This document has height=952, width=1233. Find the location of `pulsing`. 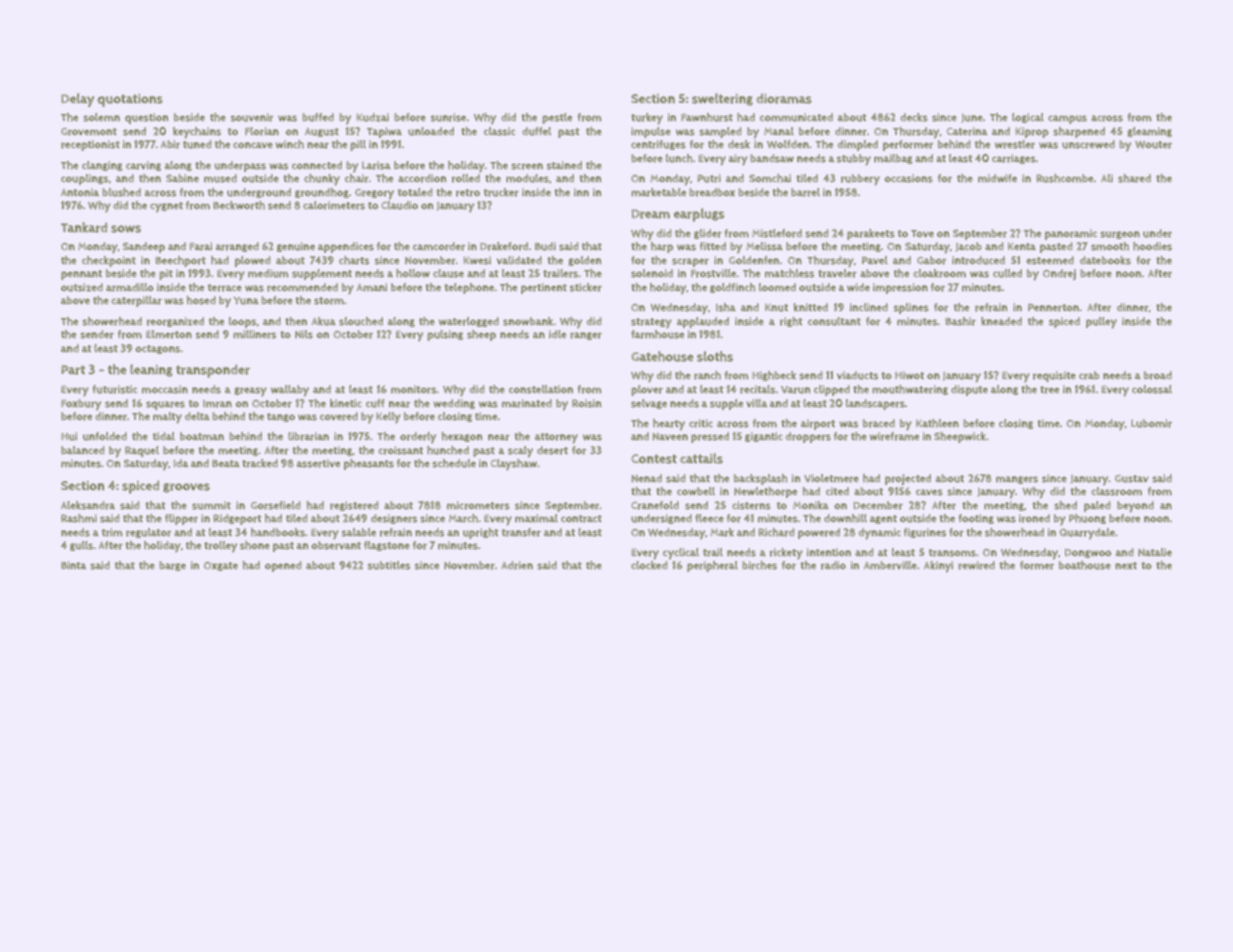

pulsing is located at coordinates (445, 335).
